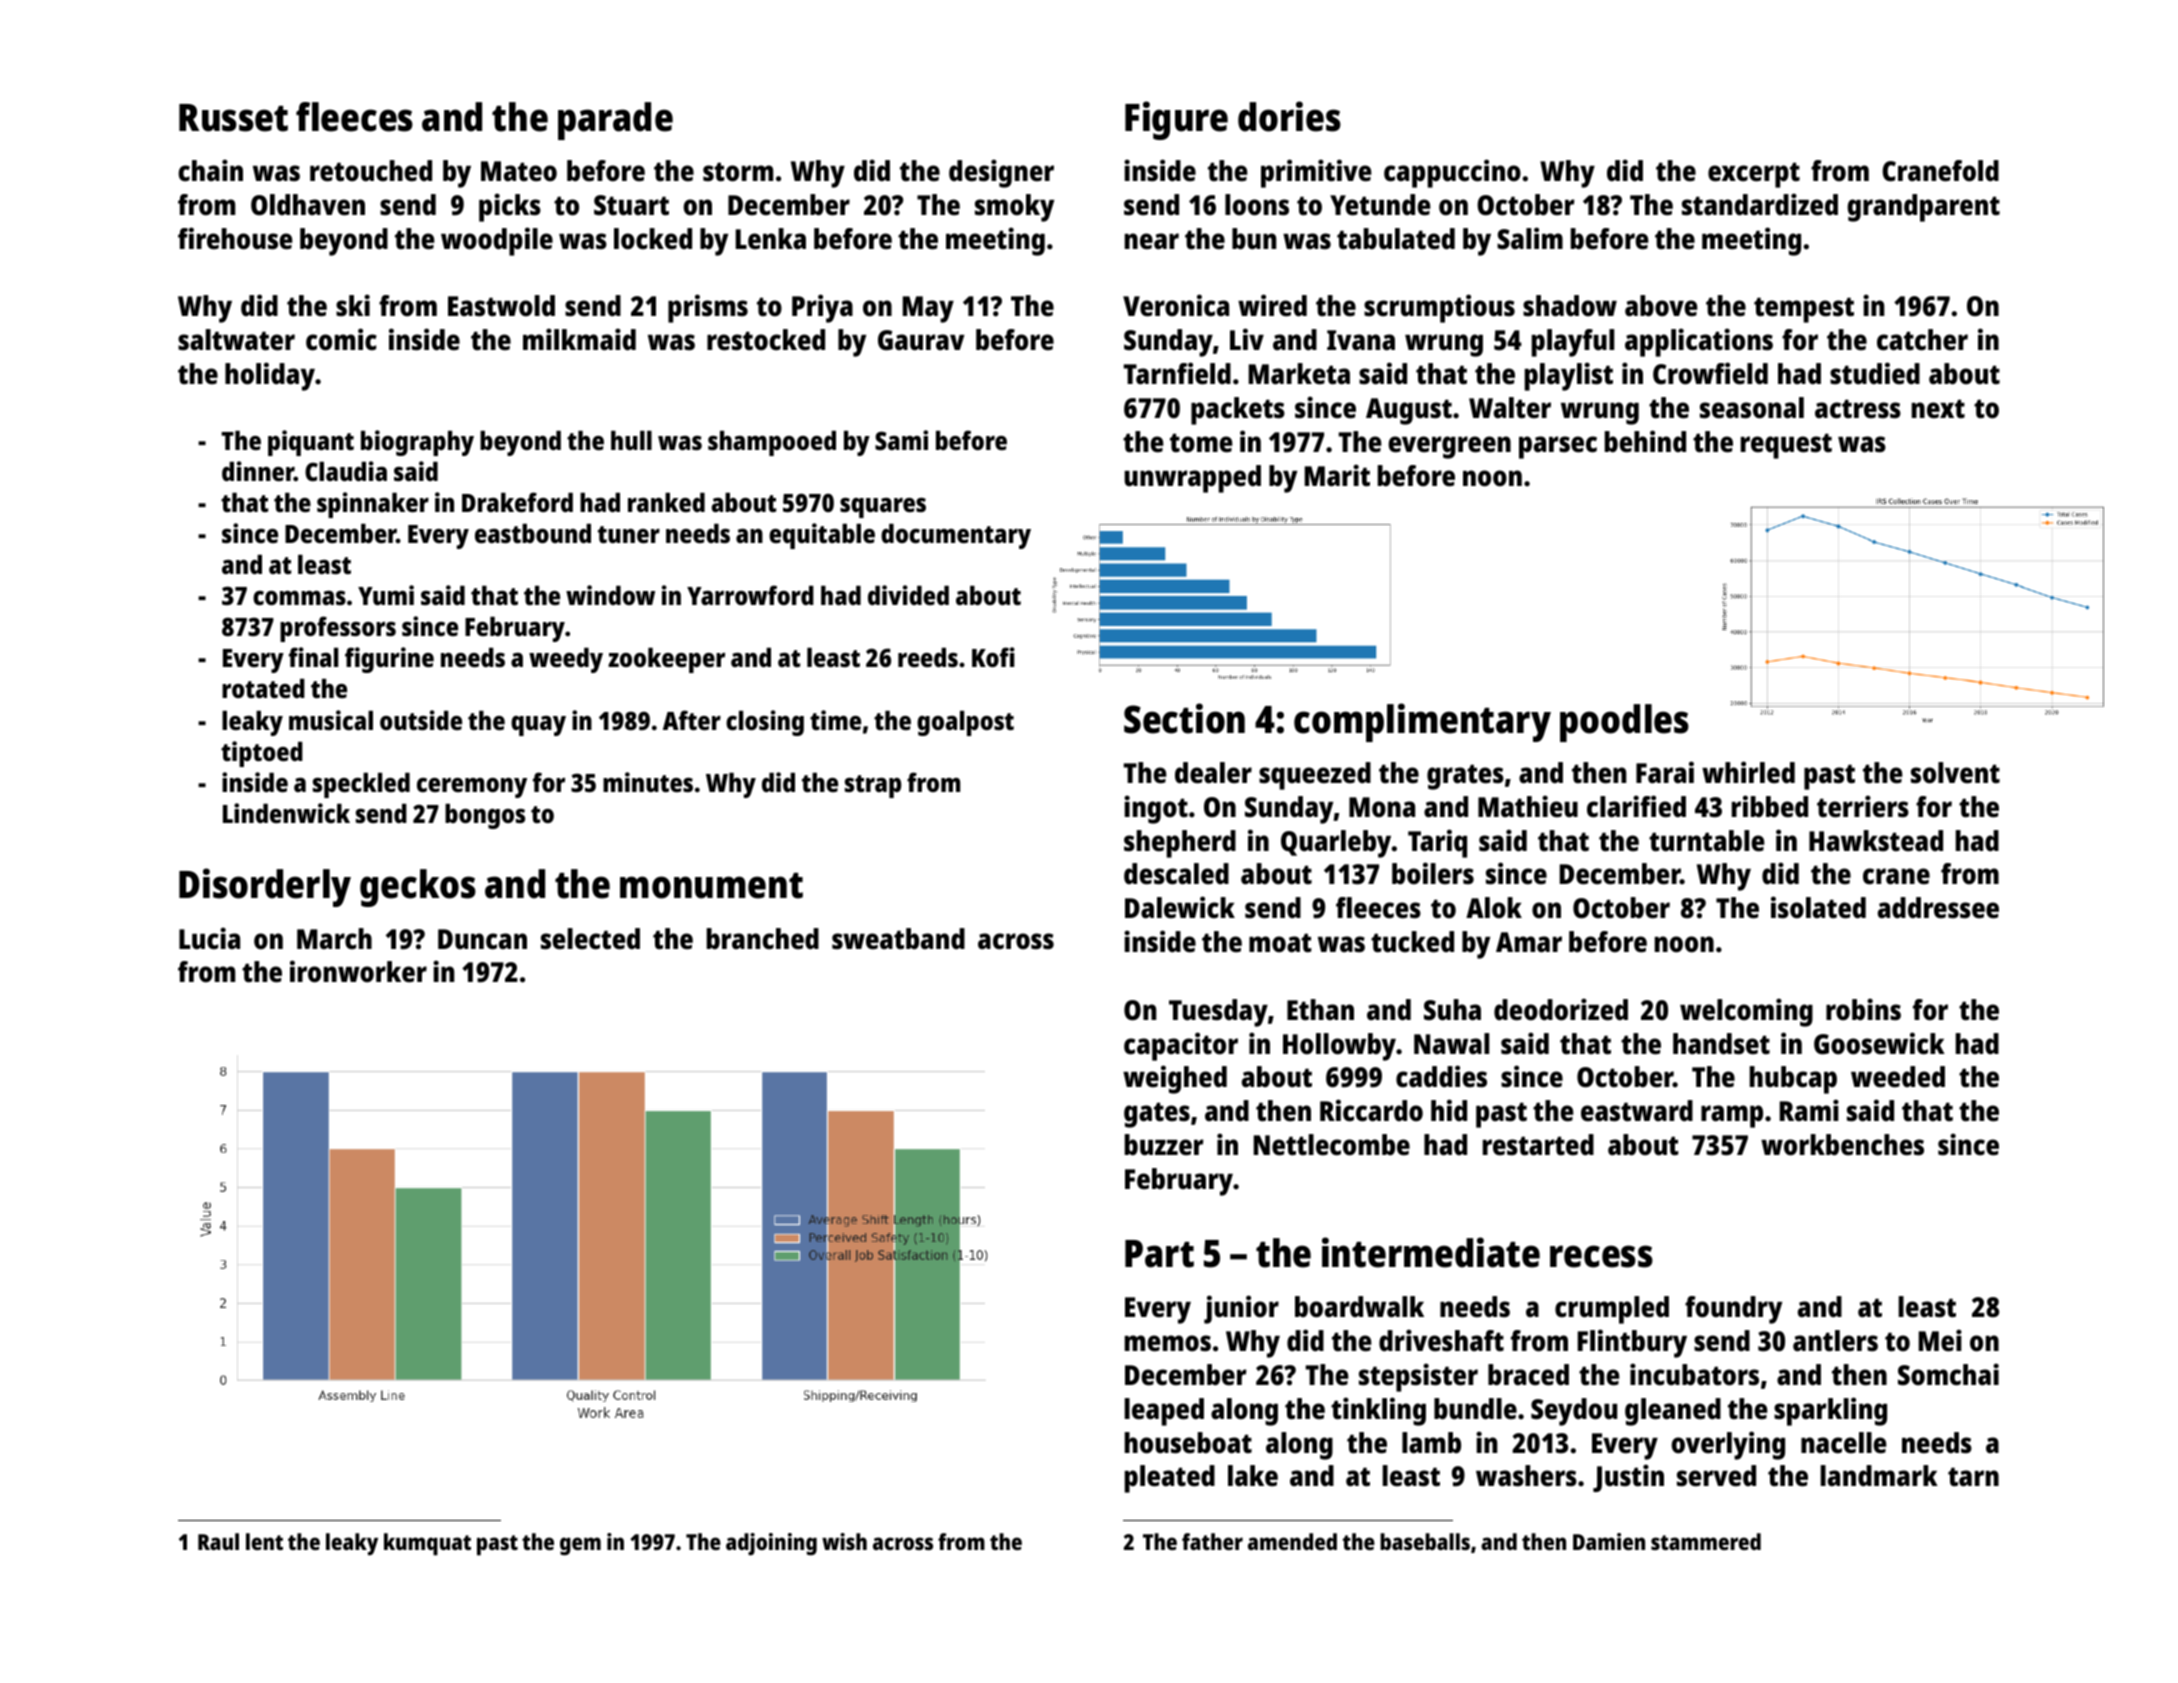  What do you see at coordinates (1241, 1309) in the document?
I see `junior` at bounding box center [1241, 1309].
